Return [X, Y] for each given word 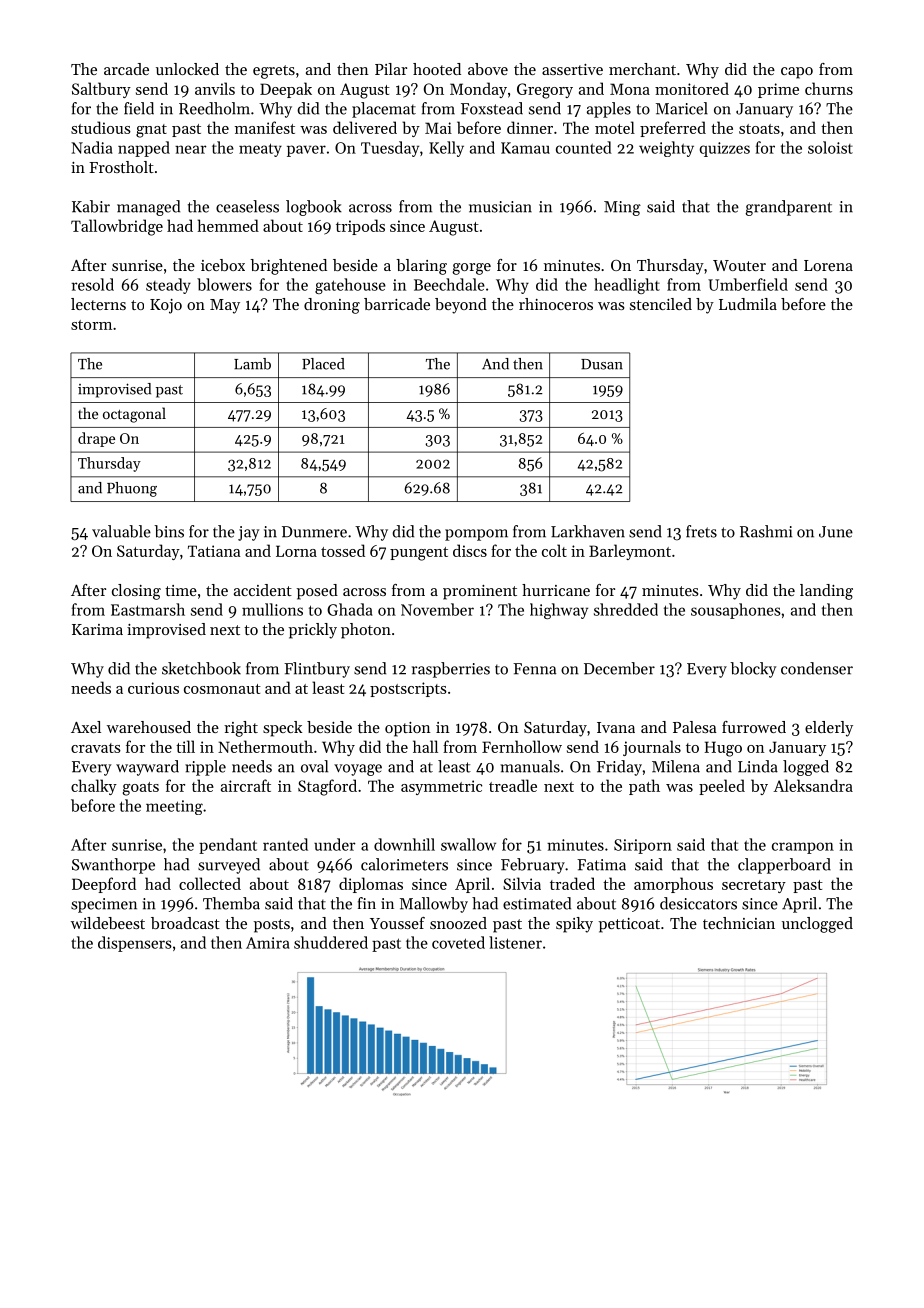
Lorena [828, 265]
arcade [126, 69]
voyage [358, 770]
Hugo [723, 749]
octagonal [134, 415]
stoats [759, 129]
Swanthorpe [113, 866]
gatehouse [350, 286]
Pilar [391, 69]
